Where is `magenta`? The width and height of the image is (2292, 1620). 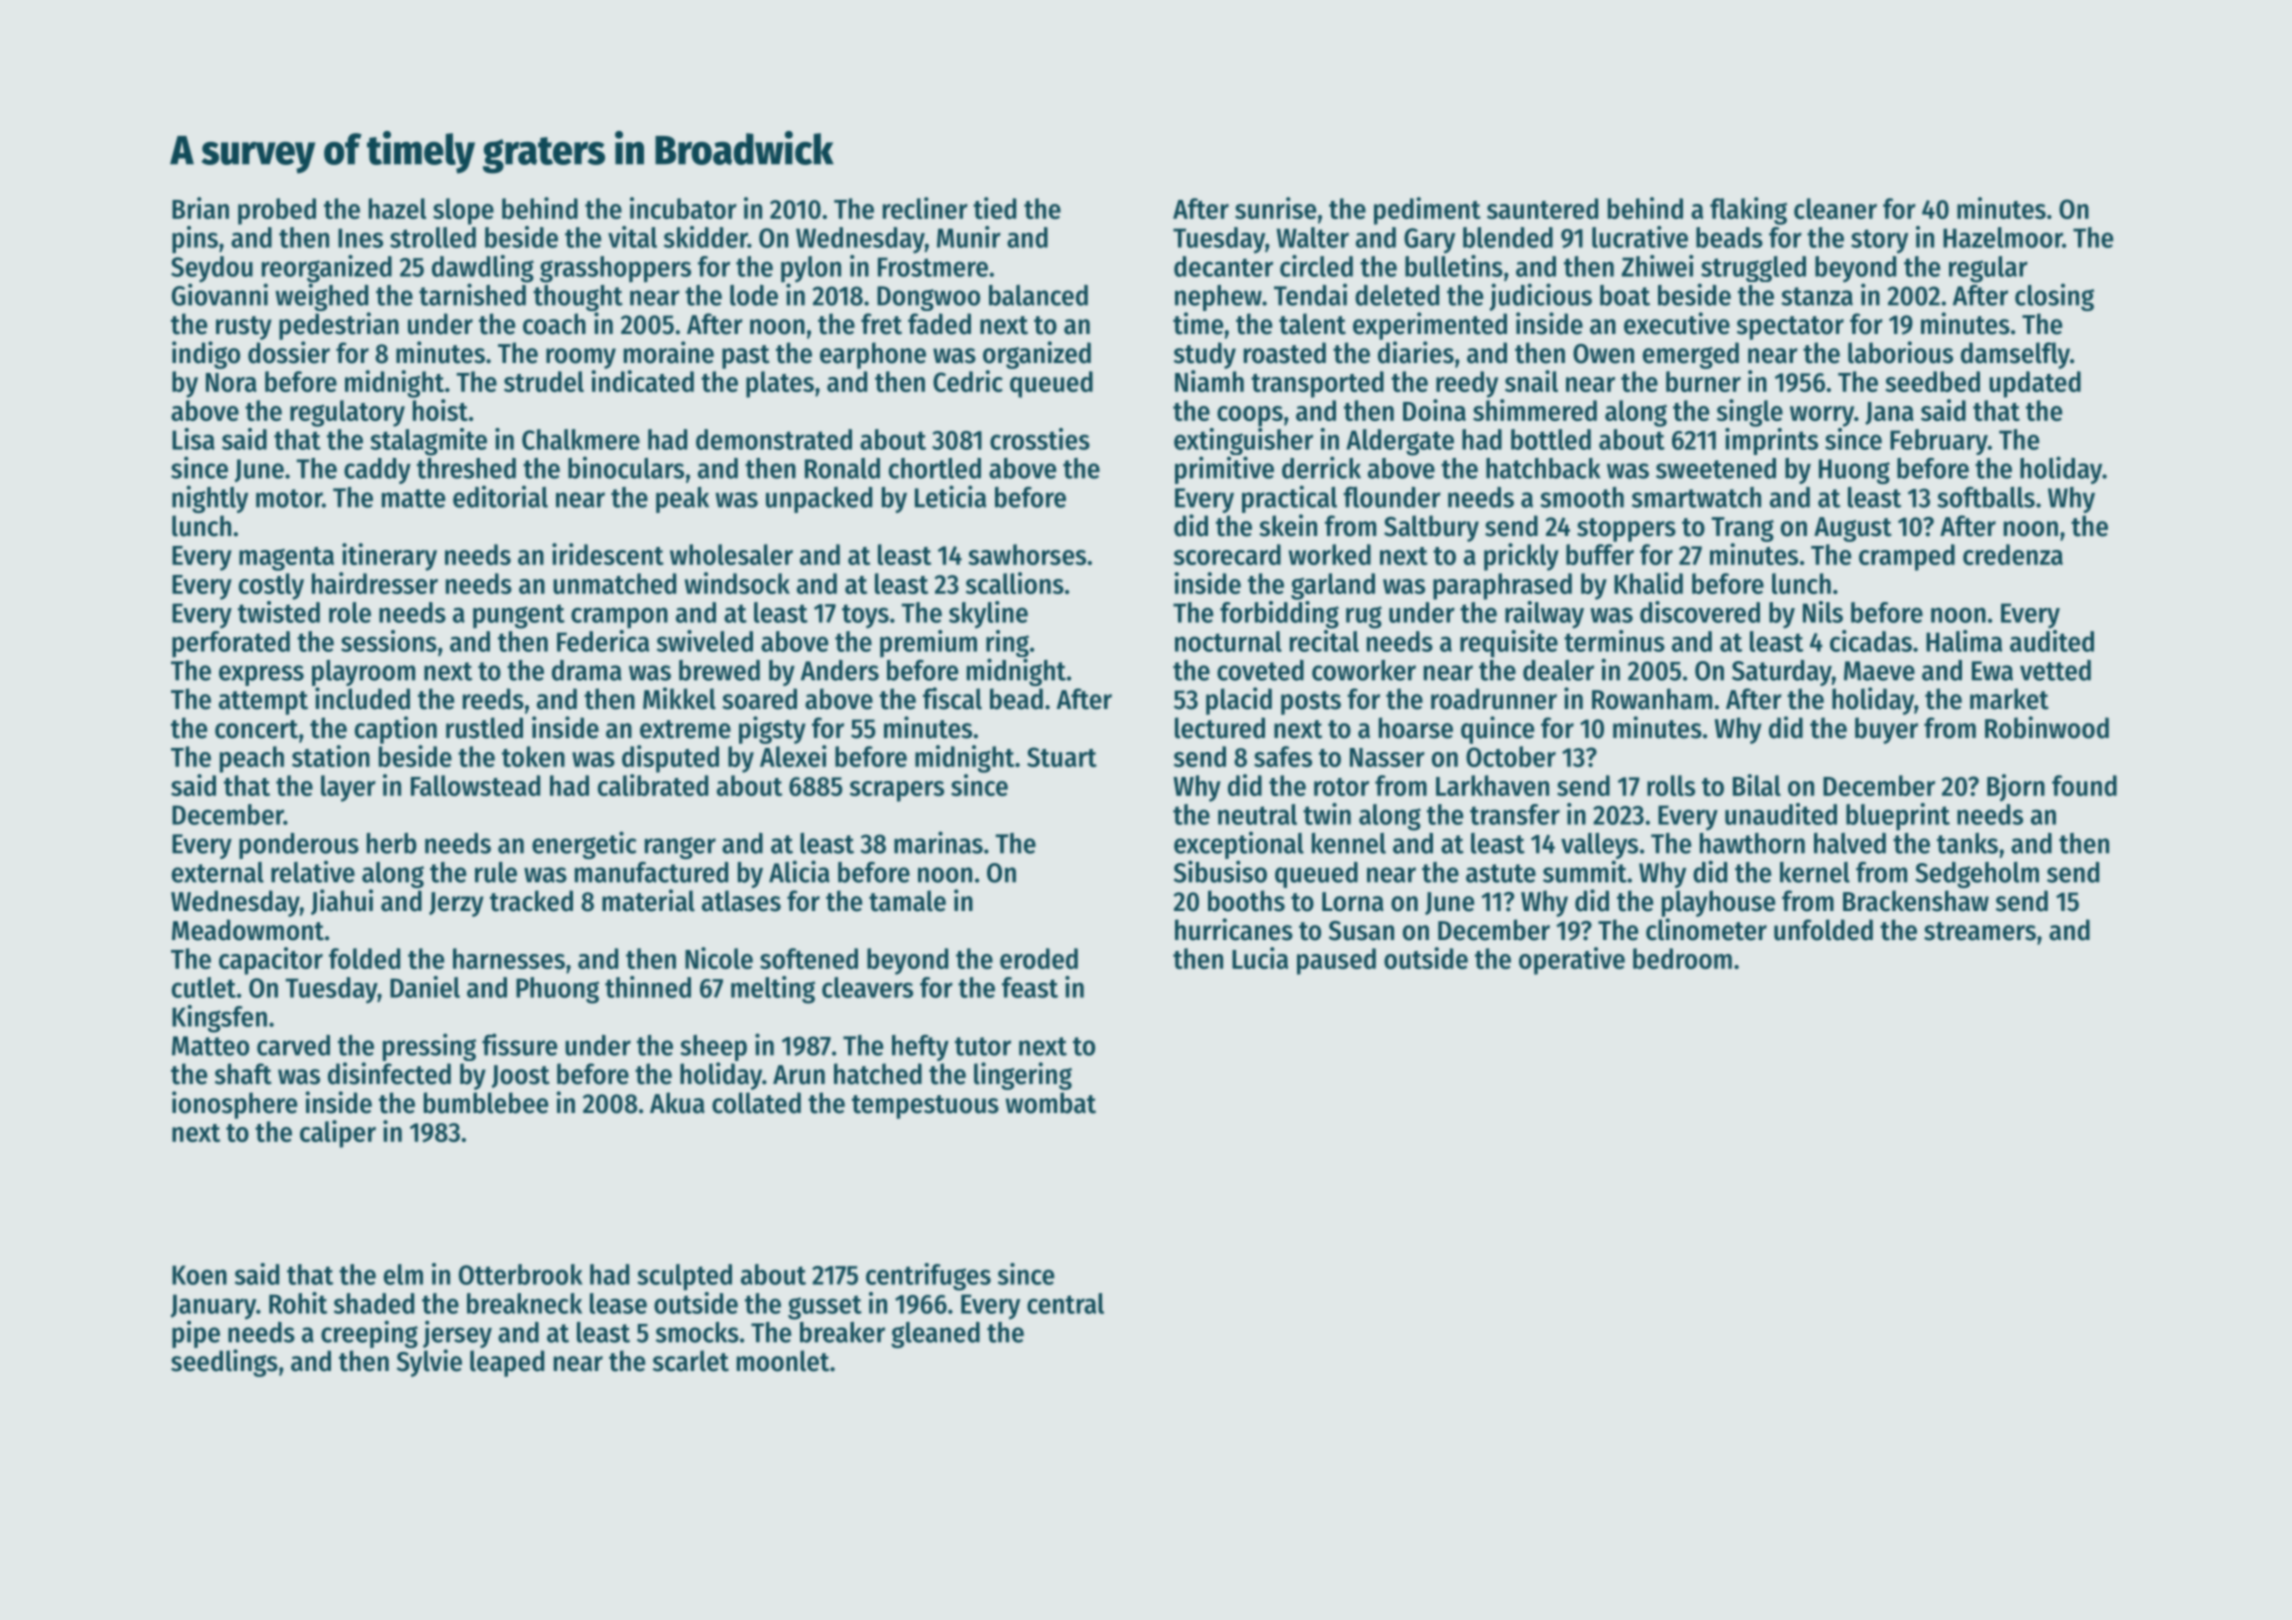
magenta is located at coordinates (286, 559).
